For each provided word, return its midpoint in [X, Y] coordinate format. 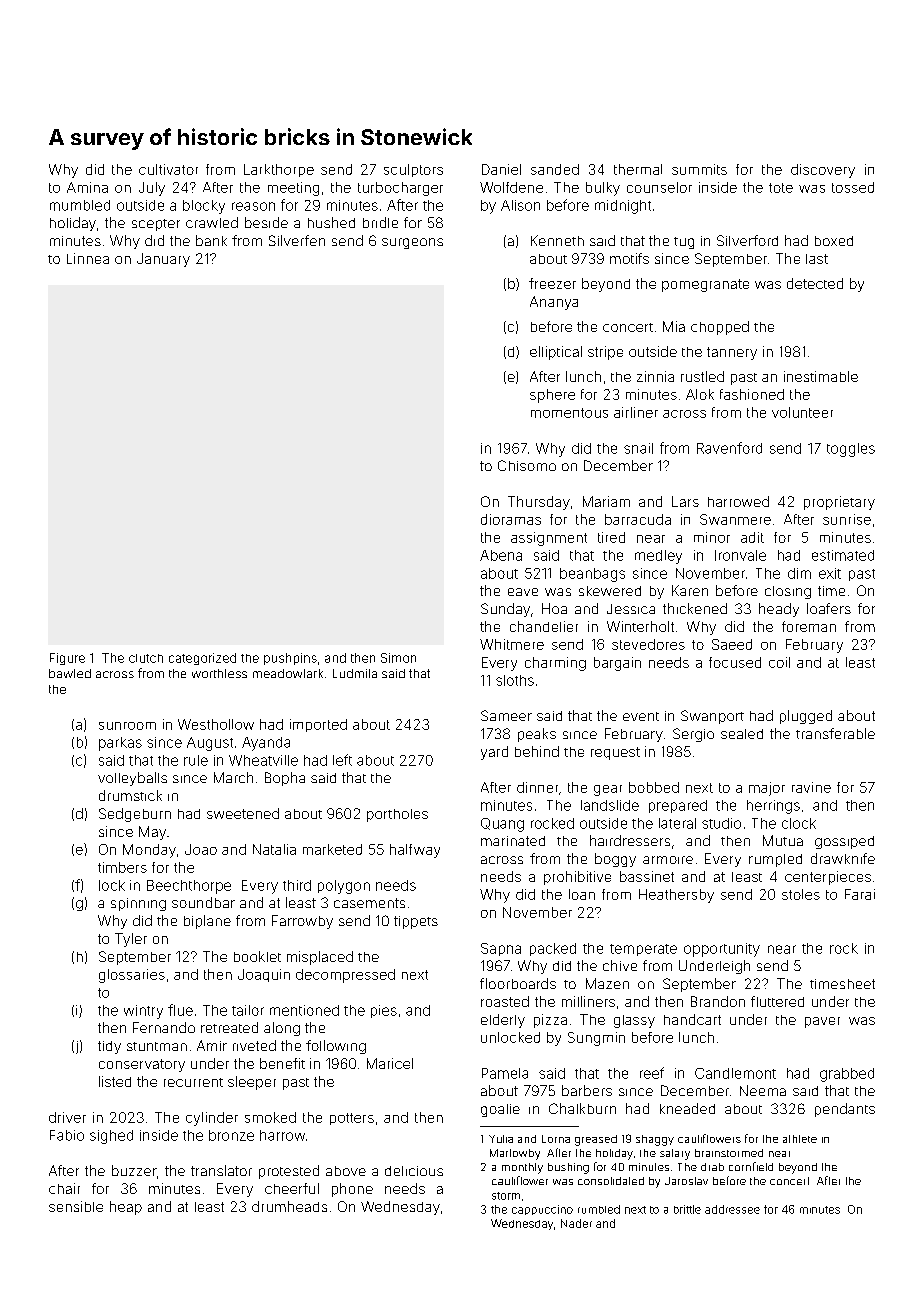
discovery [823, 171]
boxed [834, 241]
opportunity [722, 950]
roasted [505, 1001]
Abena [501, 555]
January [163, 260]
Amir [212, 1045]
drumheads [289, 1206]
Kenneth [557, 240]
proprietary [839, 503]
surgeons [412, 243]
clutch [146, 658]
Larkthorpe [279, 170]
